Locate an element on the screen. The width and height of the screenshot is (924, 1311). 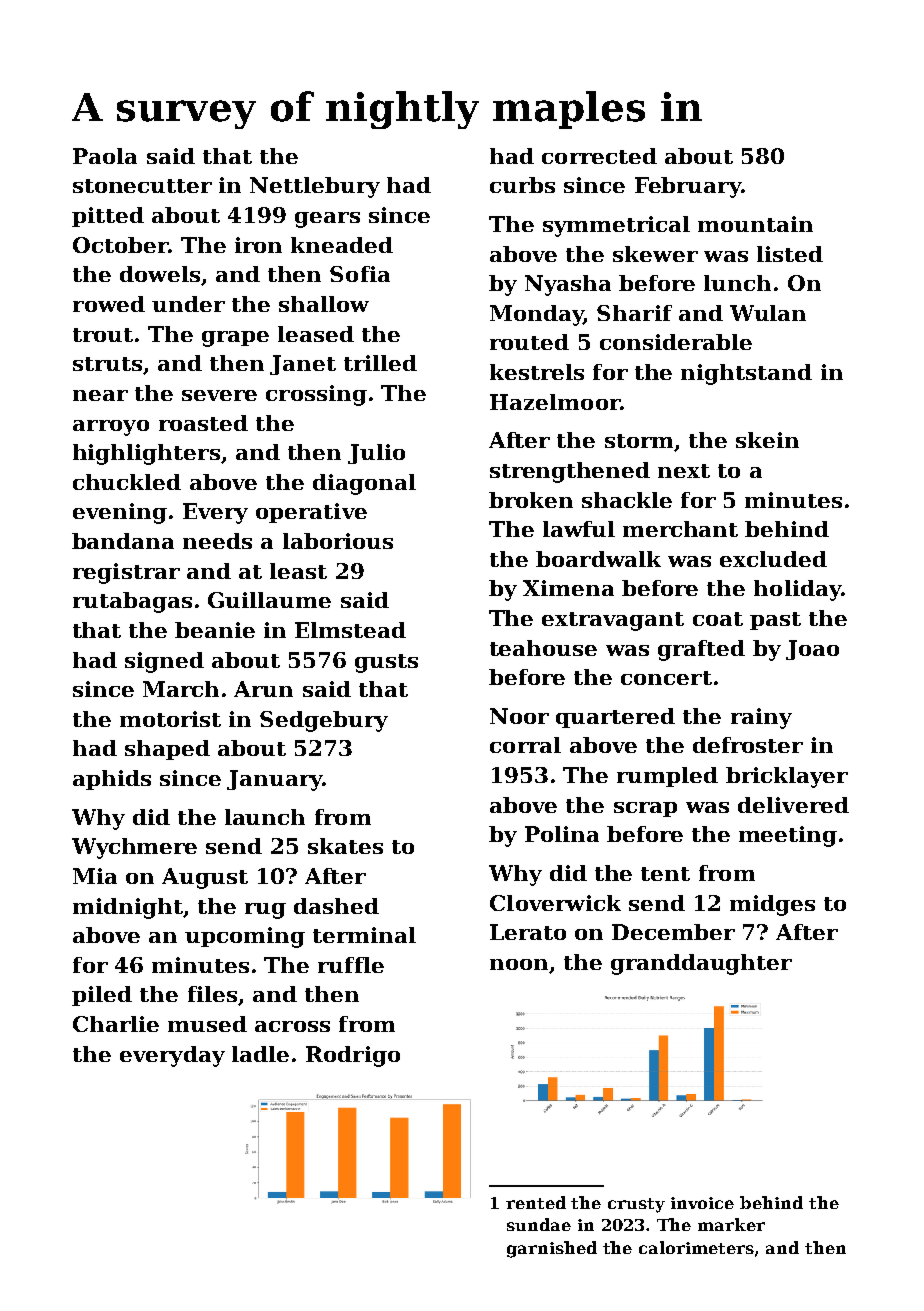
mountain is located at coordinates (755, 224).
